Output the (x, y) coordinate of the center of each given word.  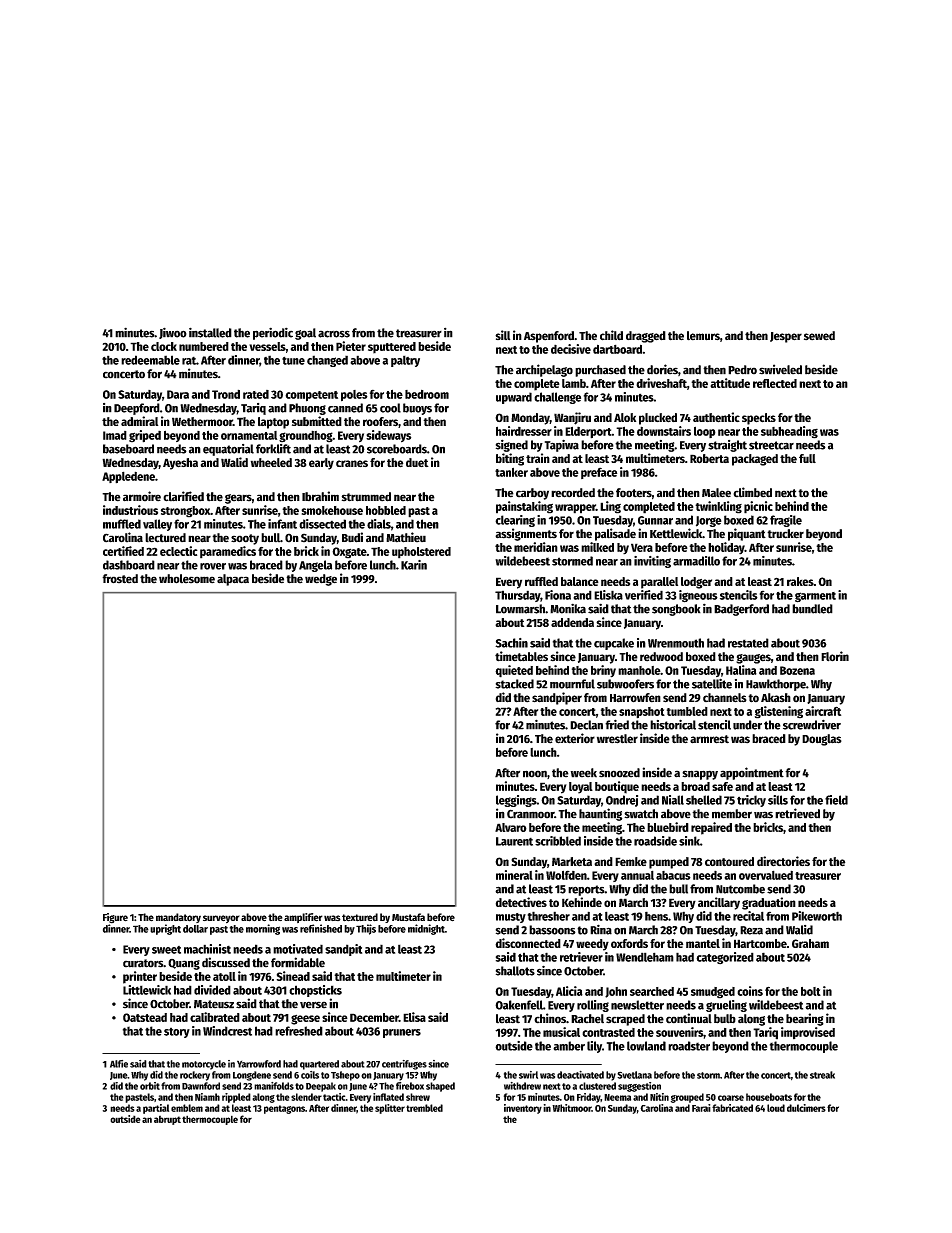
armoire (142, 496)
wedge (321, 580)
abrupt (167, 1120)
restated (748, 643)
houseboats (769, 1097)
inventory (523, 1109)
